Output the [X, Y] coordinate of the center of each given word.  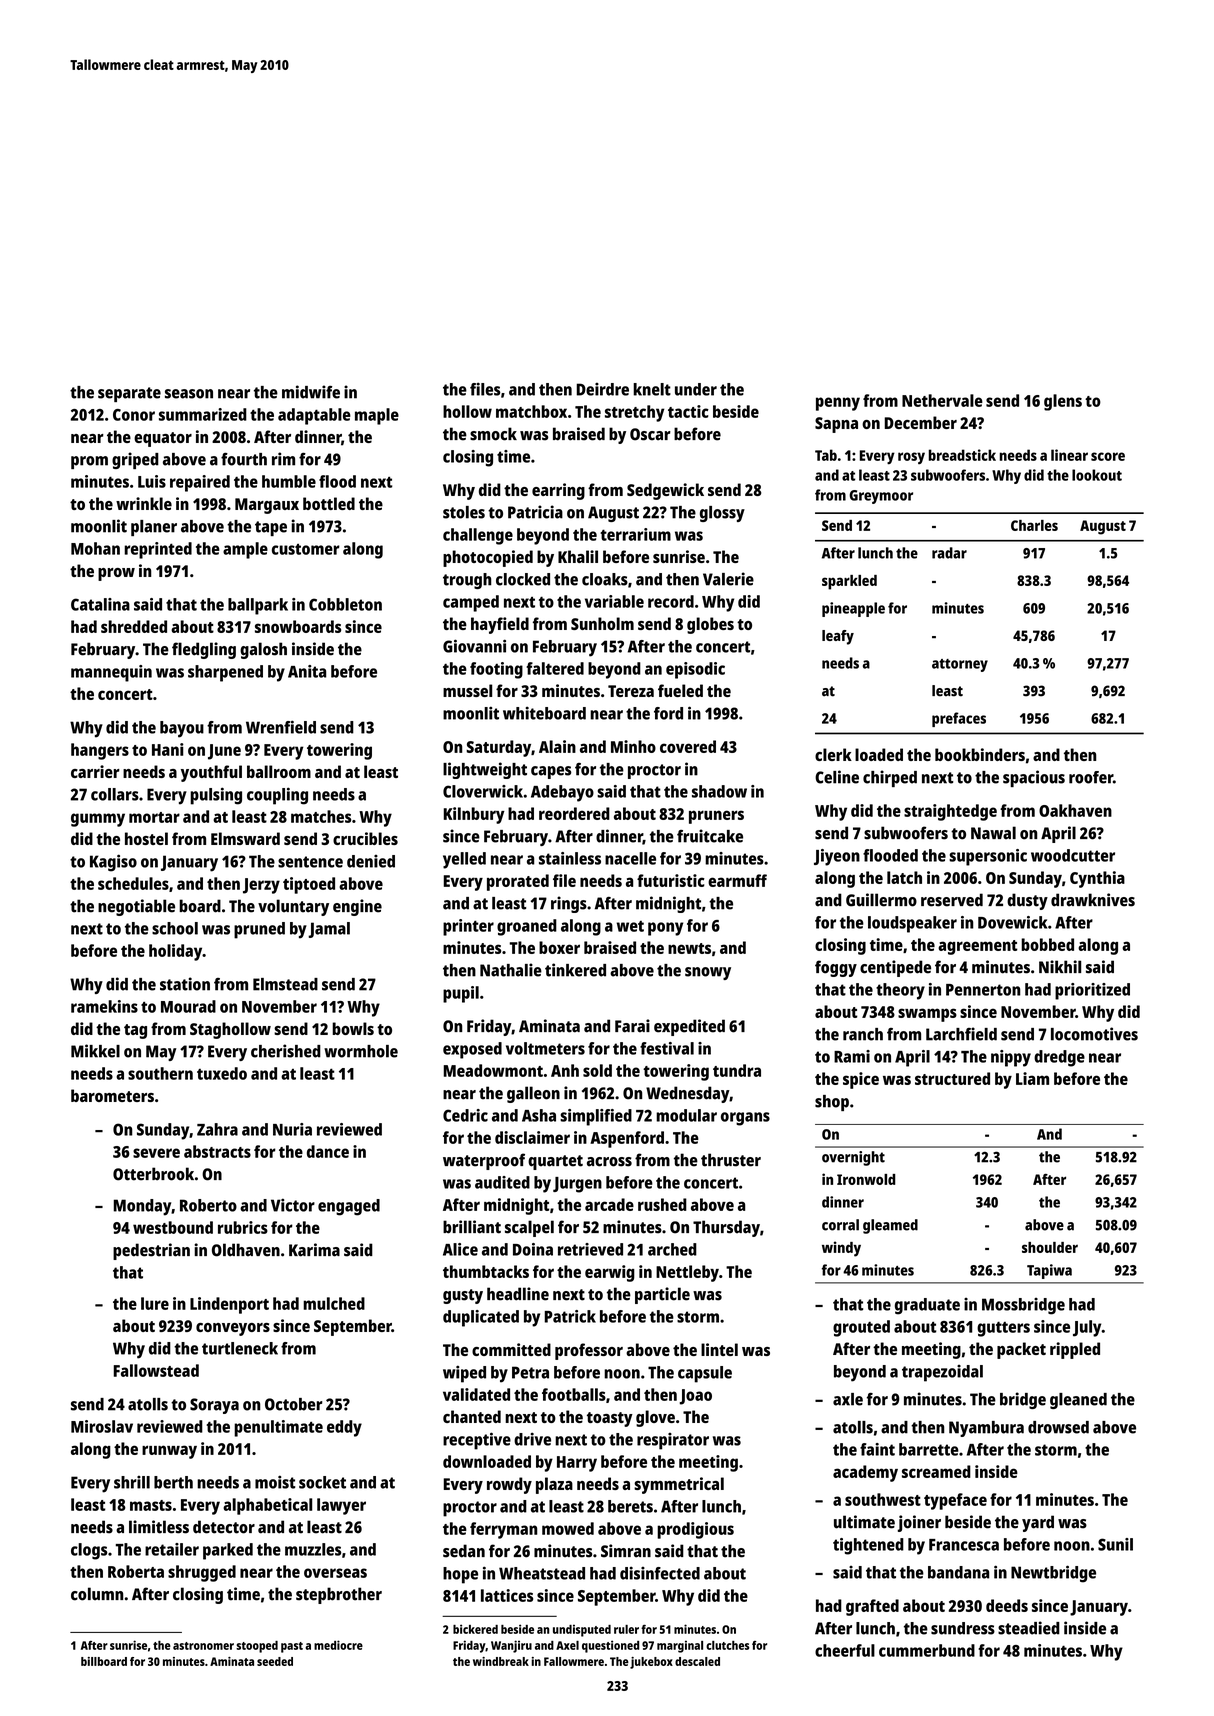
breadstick [962, 455]
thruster [731, 1160]
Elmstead [285, 984]
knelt [652, 389]
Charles [1034, 525]
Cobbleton [345, 604]
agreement [978, 947]
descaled [697, 1661]
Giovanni [474, 646]
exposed [472, 1050]
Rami [852, 1056]
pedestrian [151, 1251]
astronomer [203, 1646]
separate [129, 394]
